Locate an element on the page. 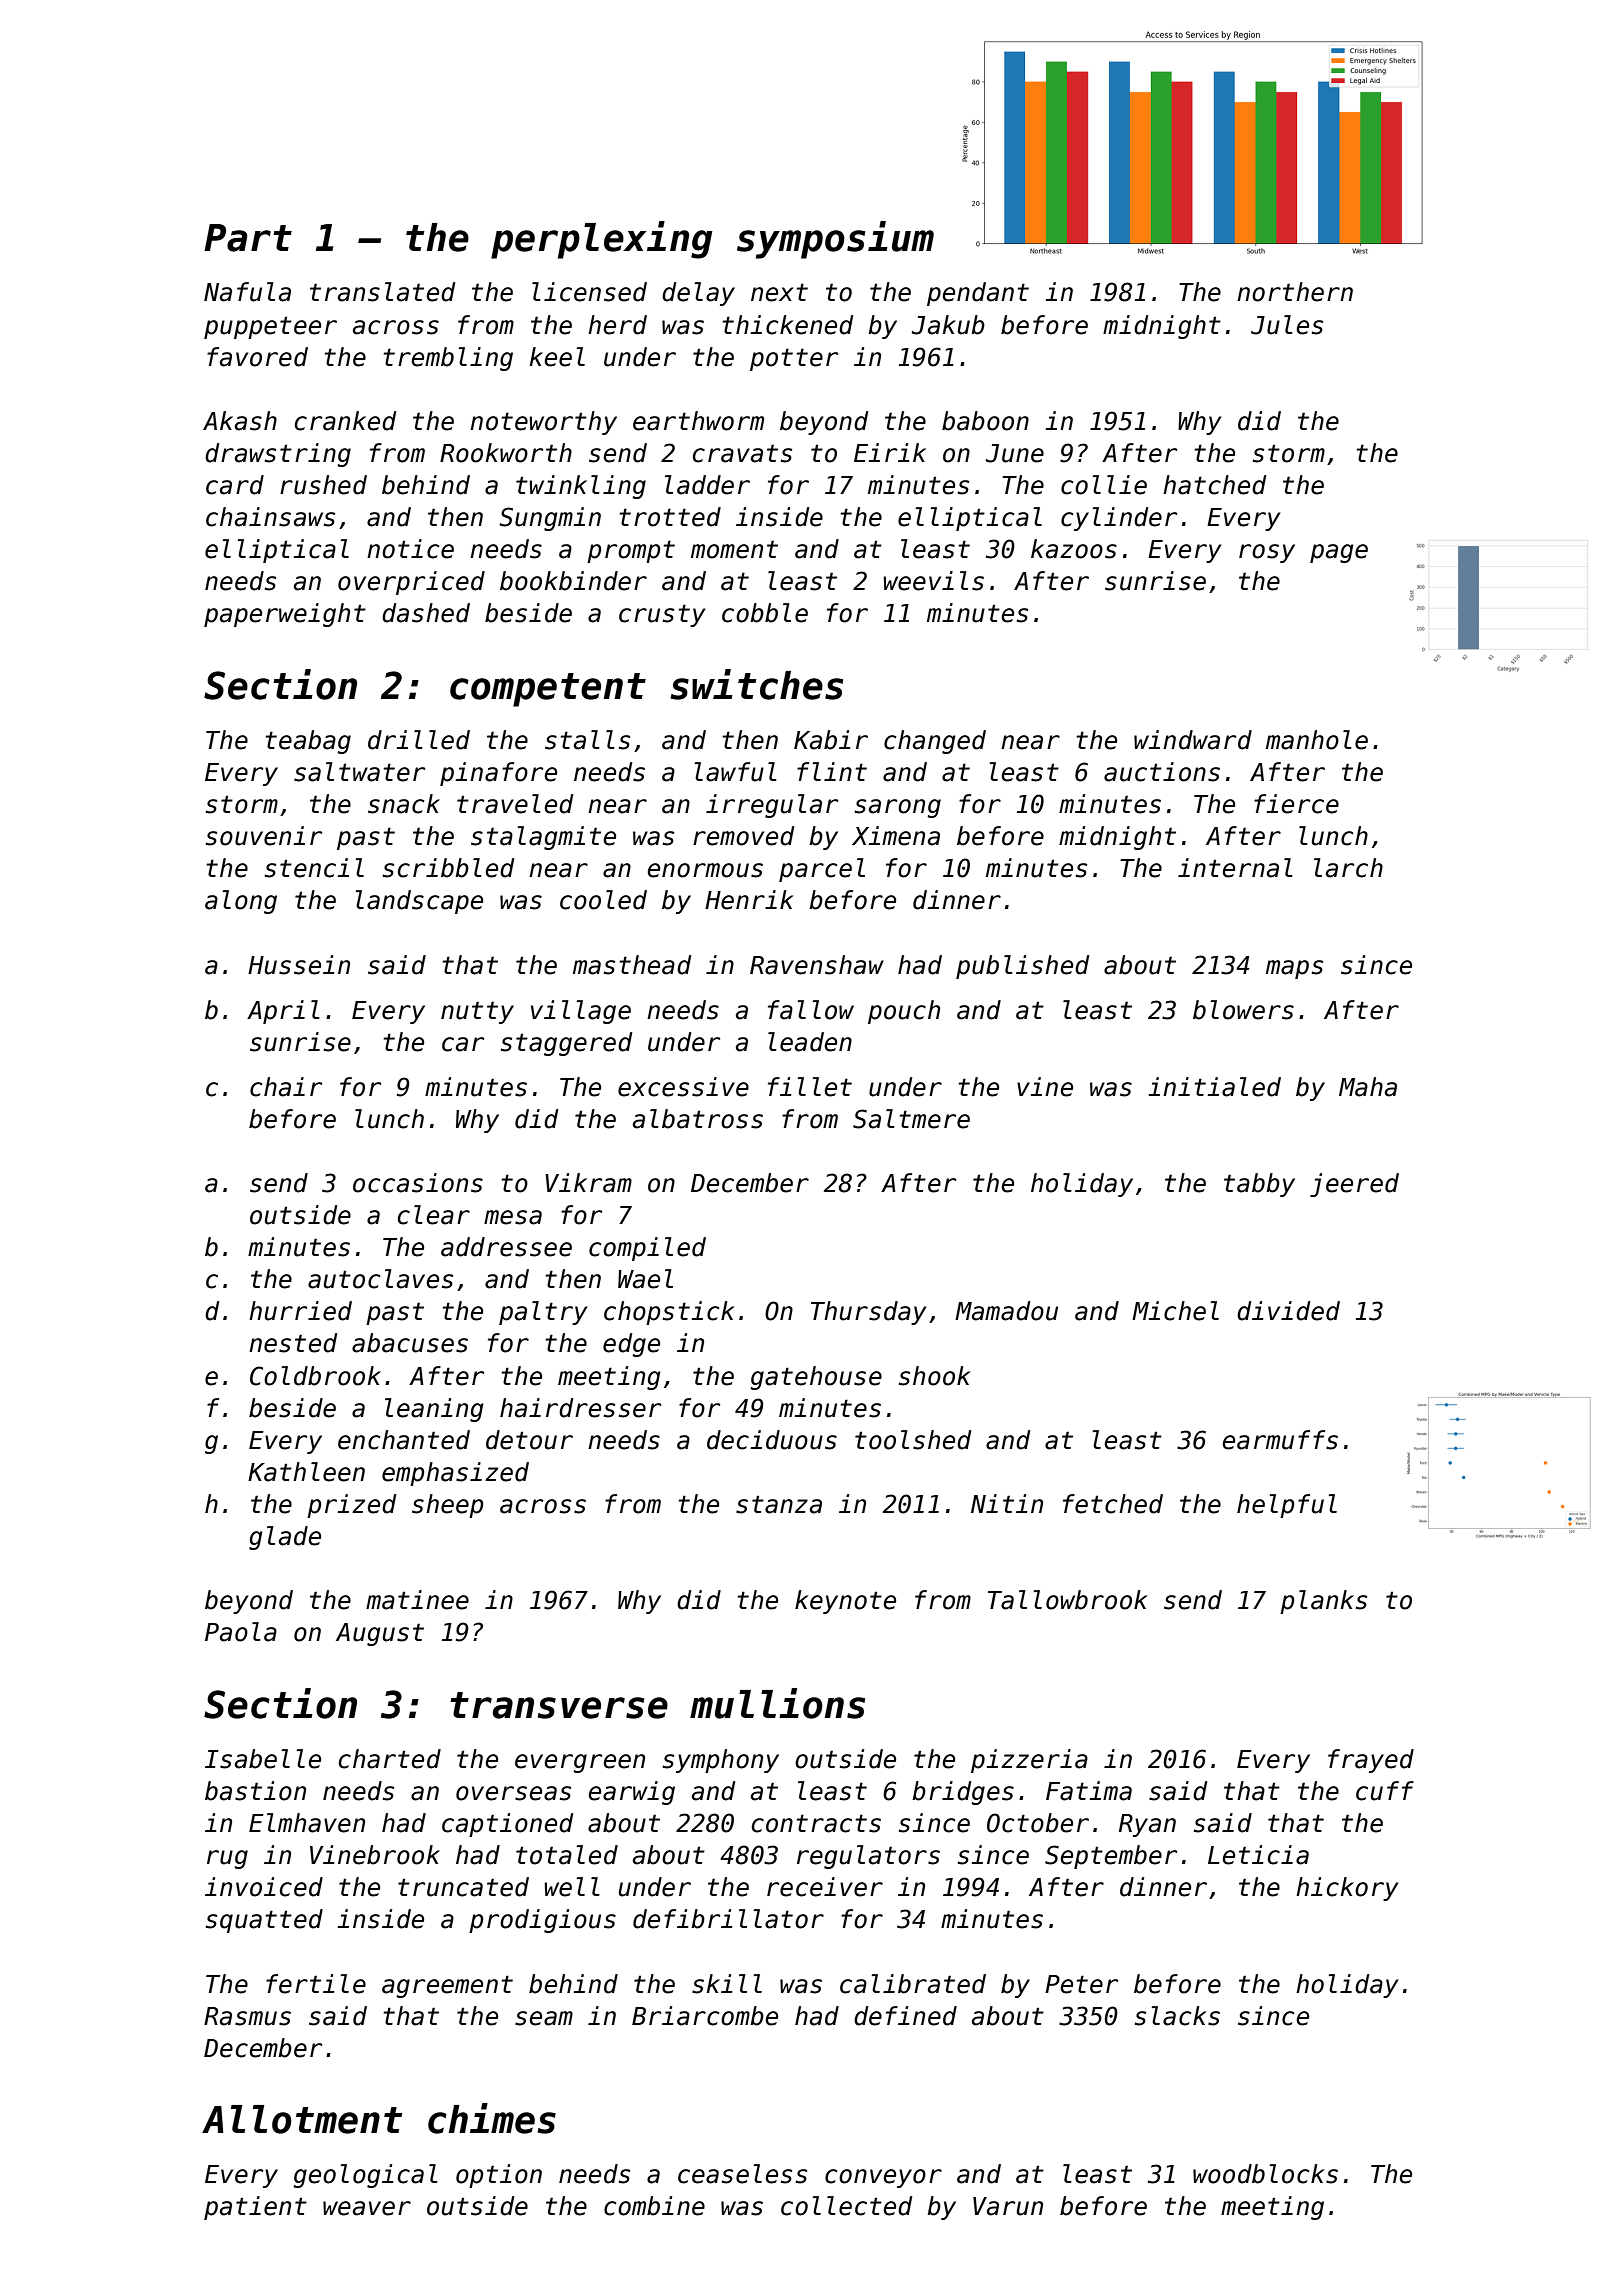 This image has height=2292, width=1620. kazoos is located at coordinates (1074, 549).
